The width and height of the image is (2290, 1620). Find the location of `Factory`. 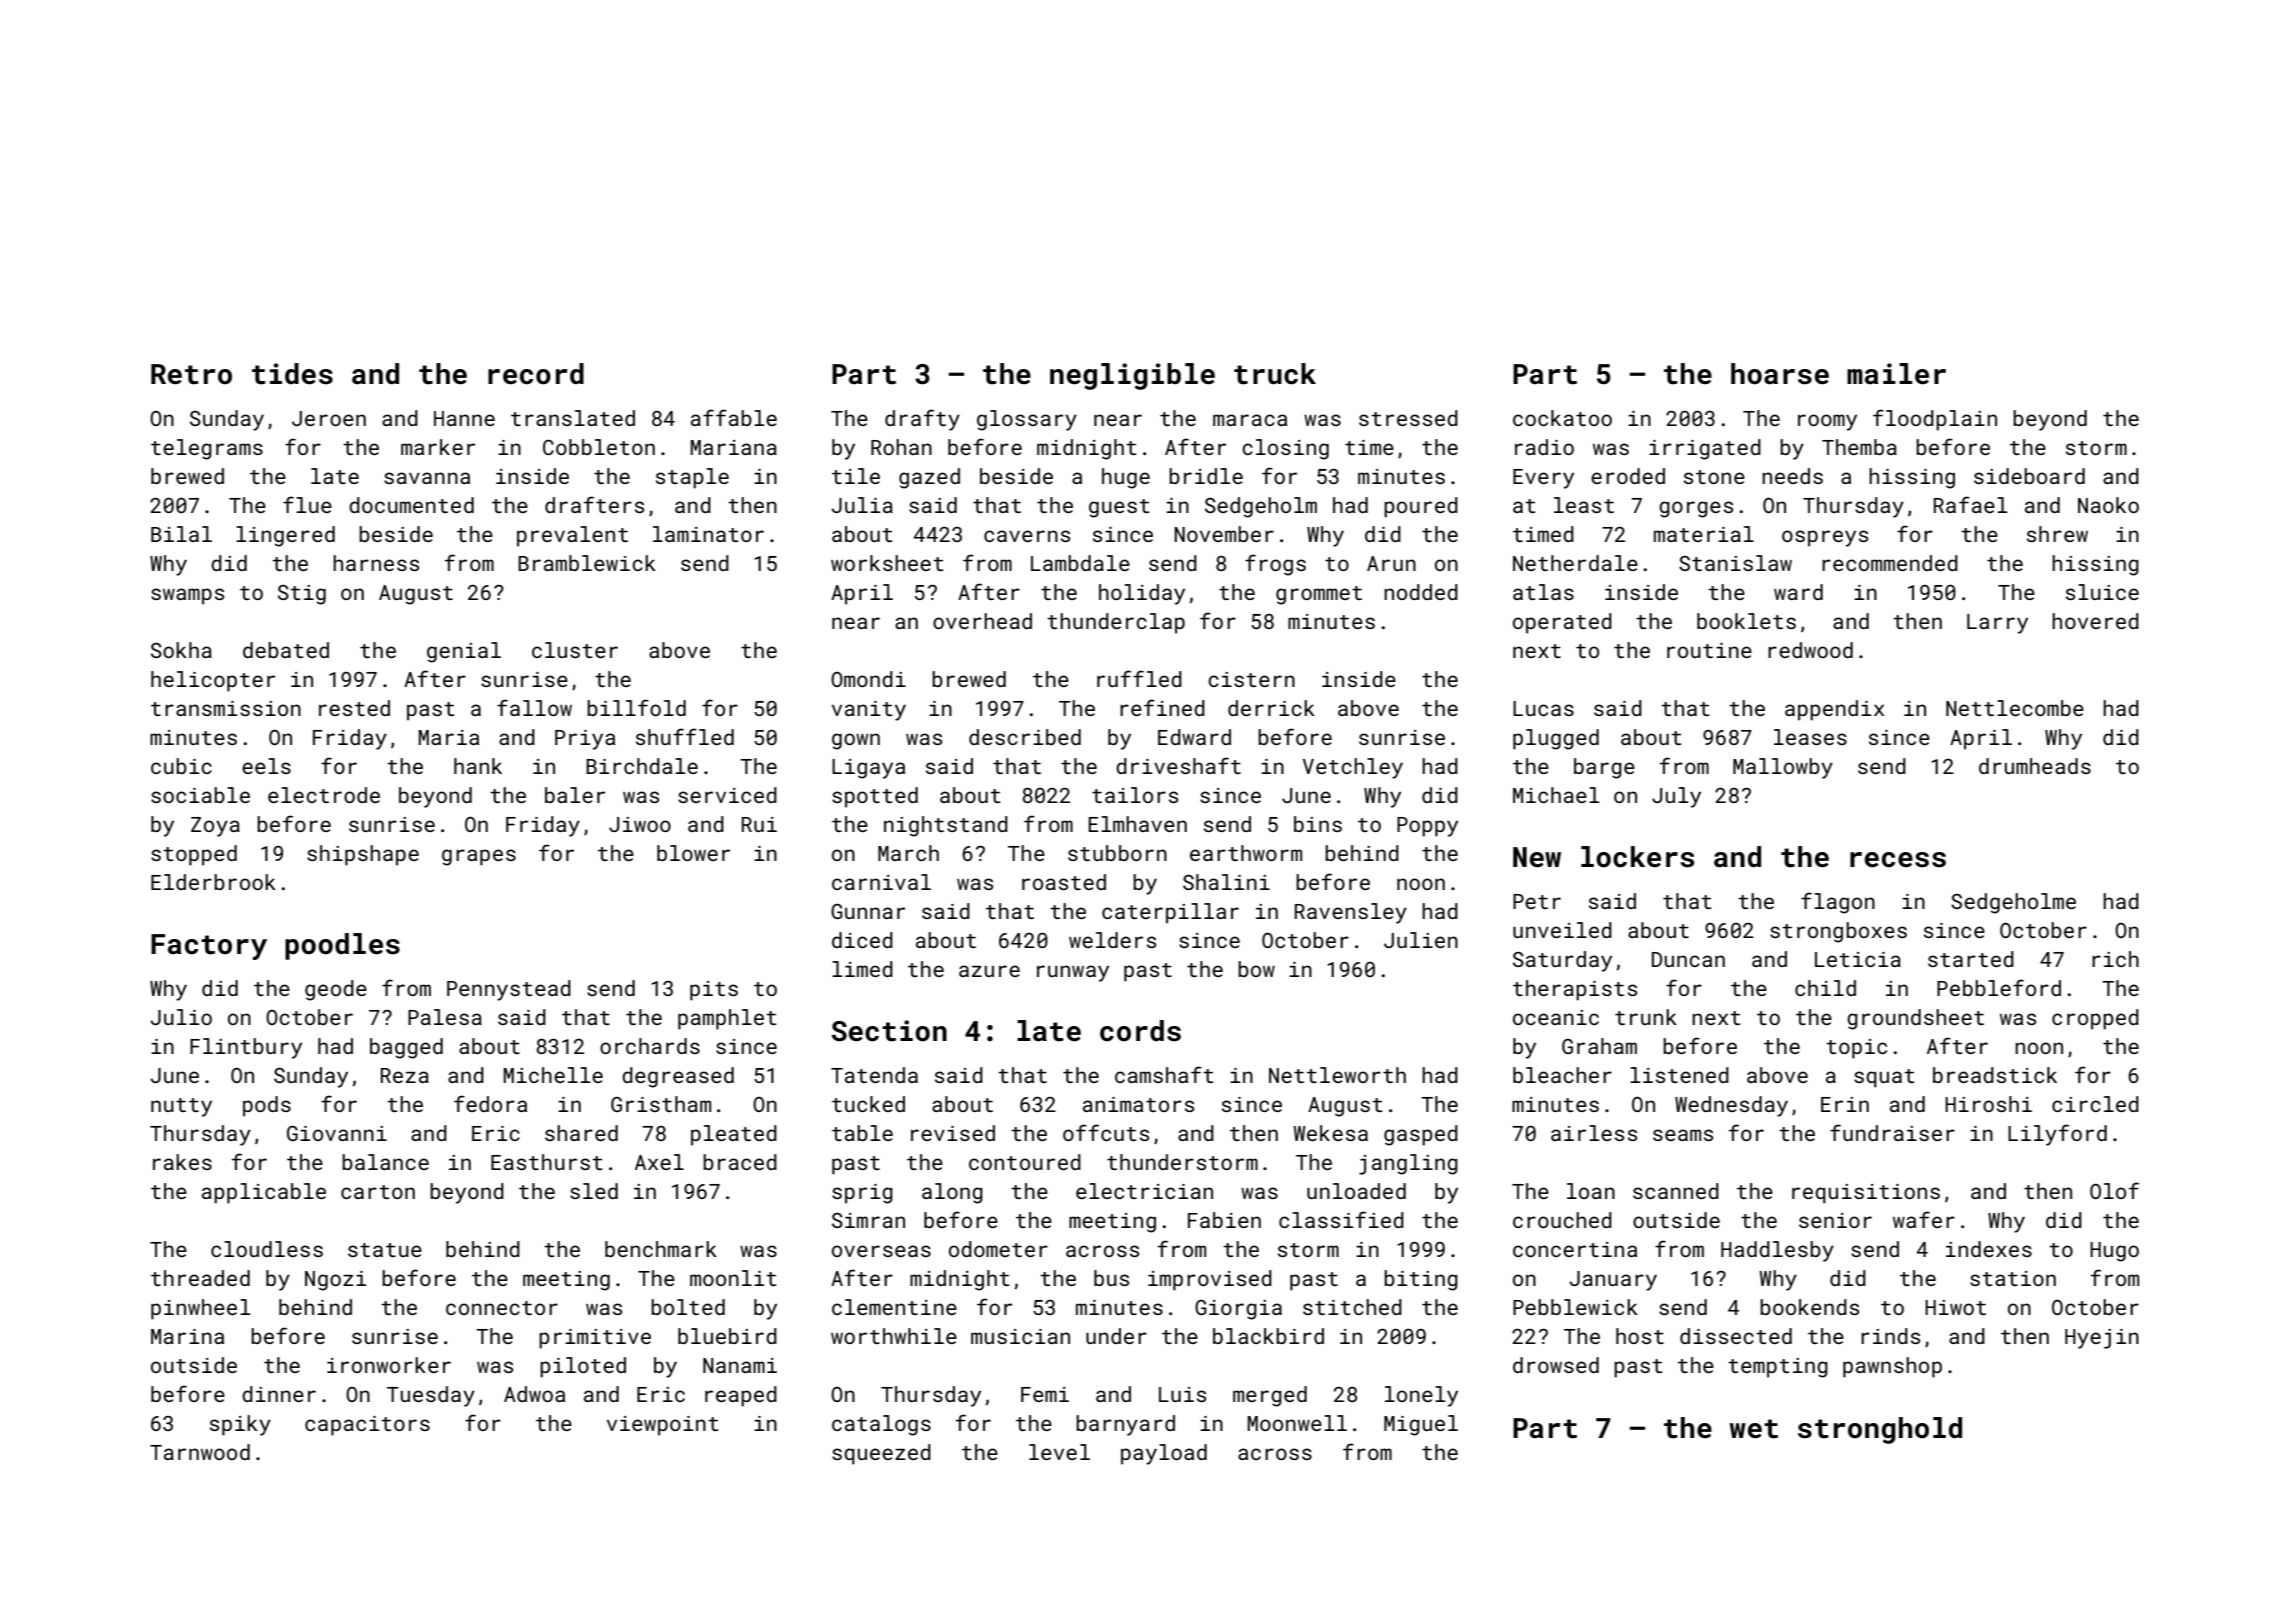

Factory is located at coordinates (209, 947).
